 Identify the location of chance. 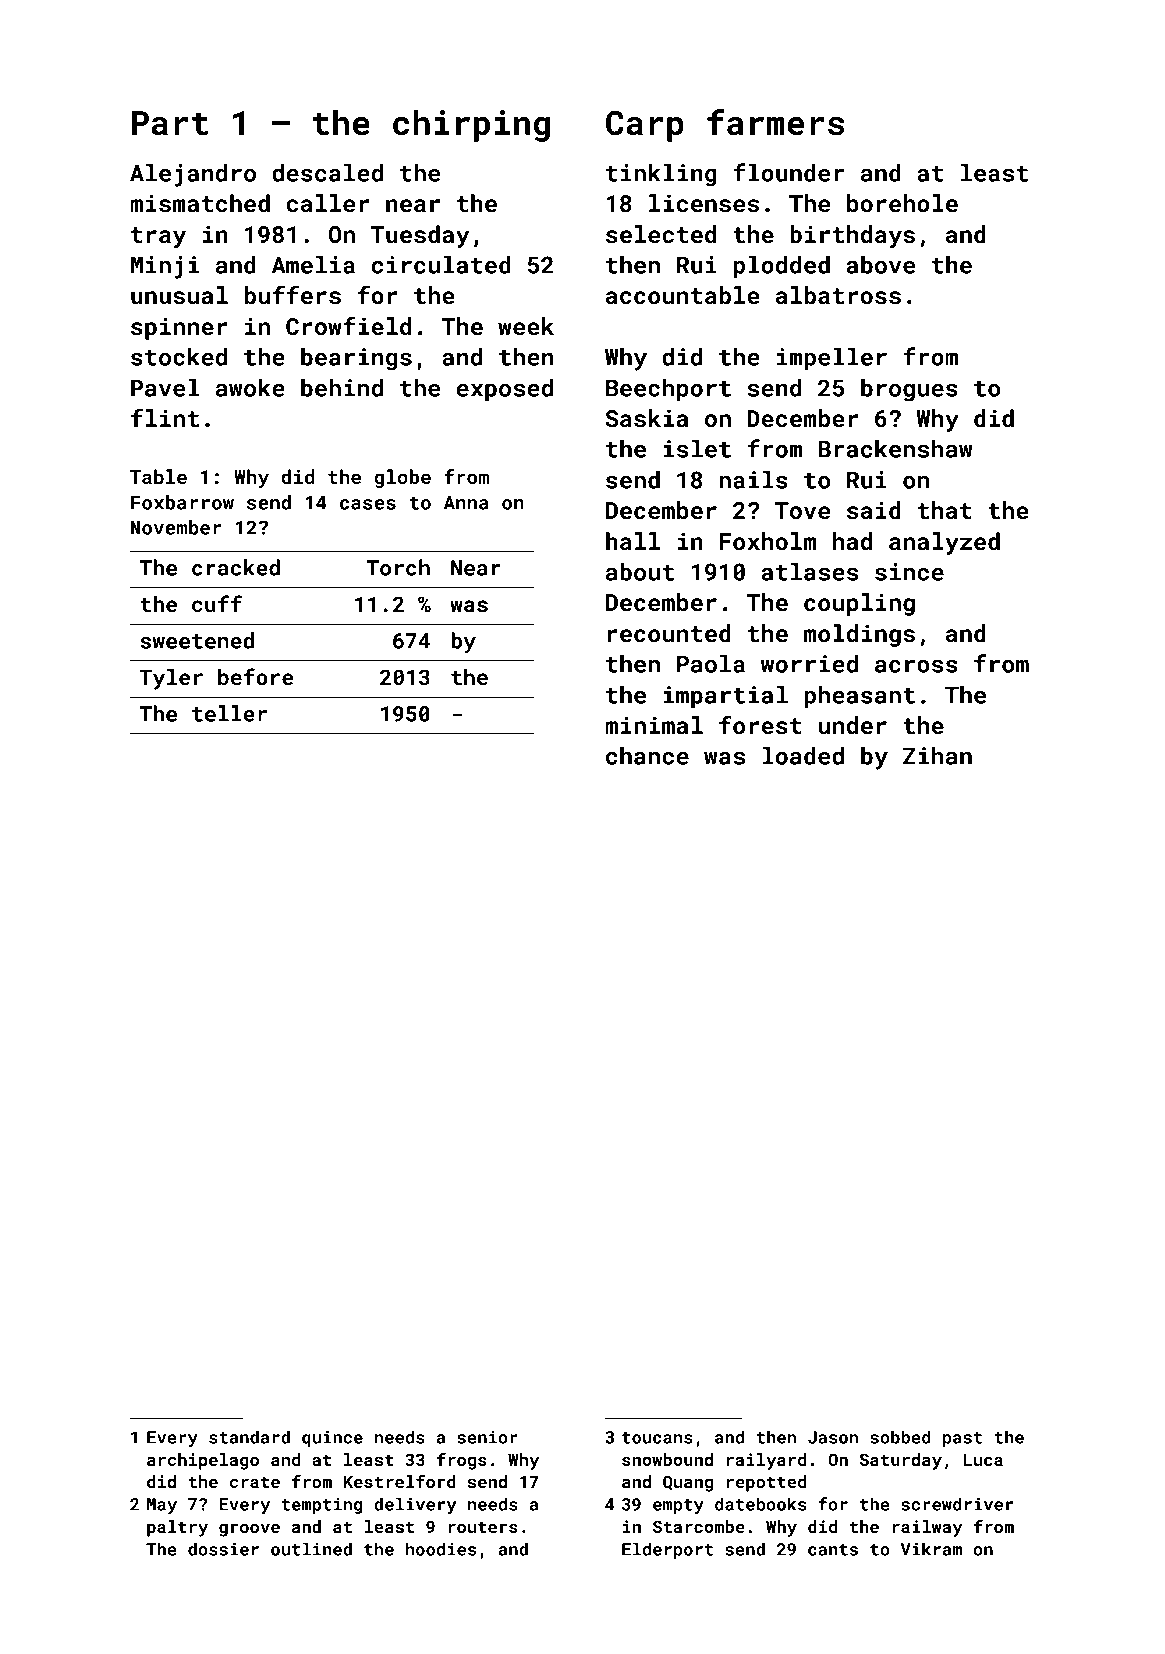
(647, 756).
